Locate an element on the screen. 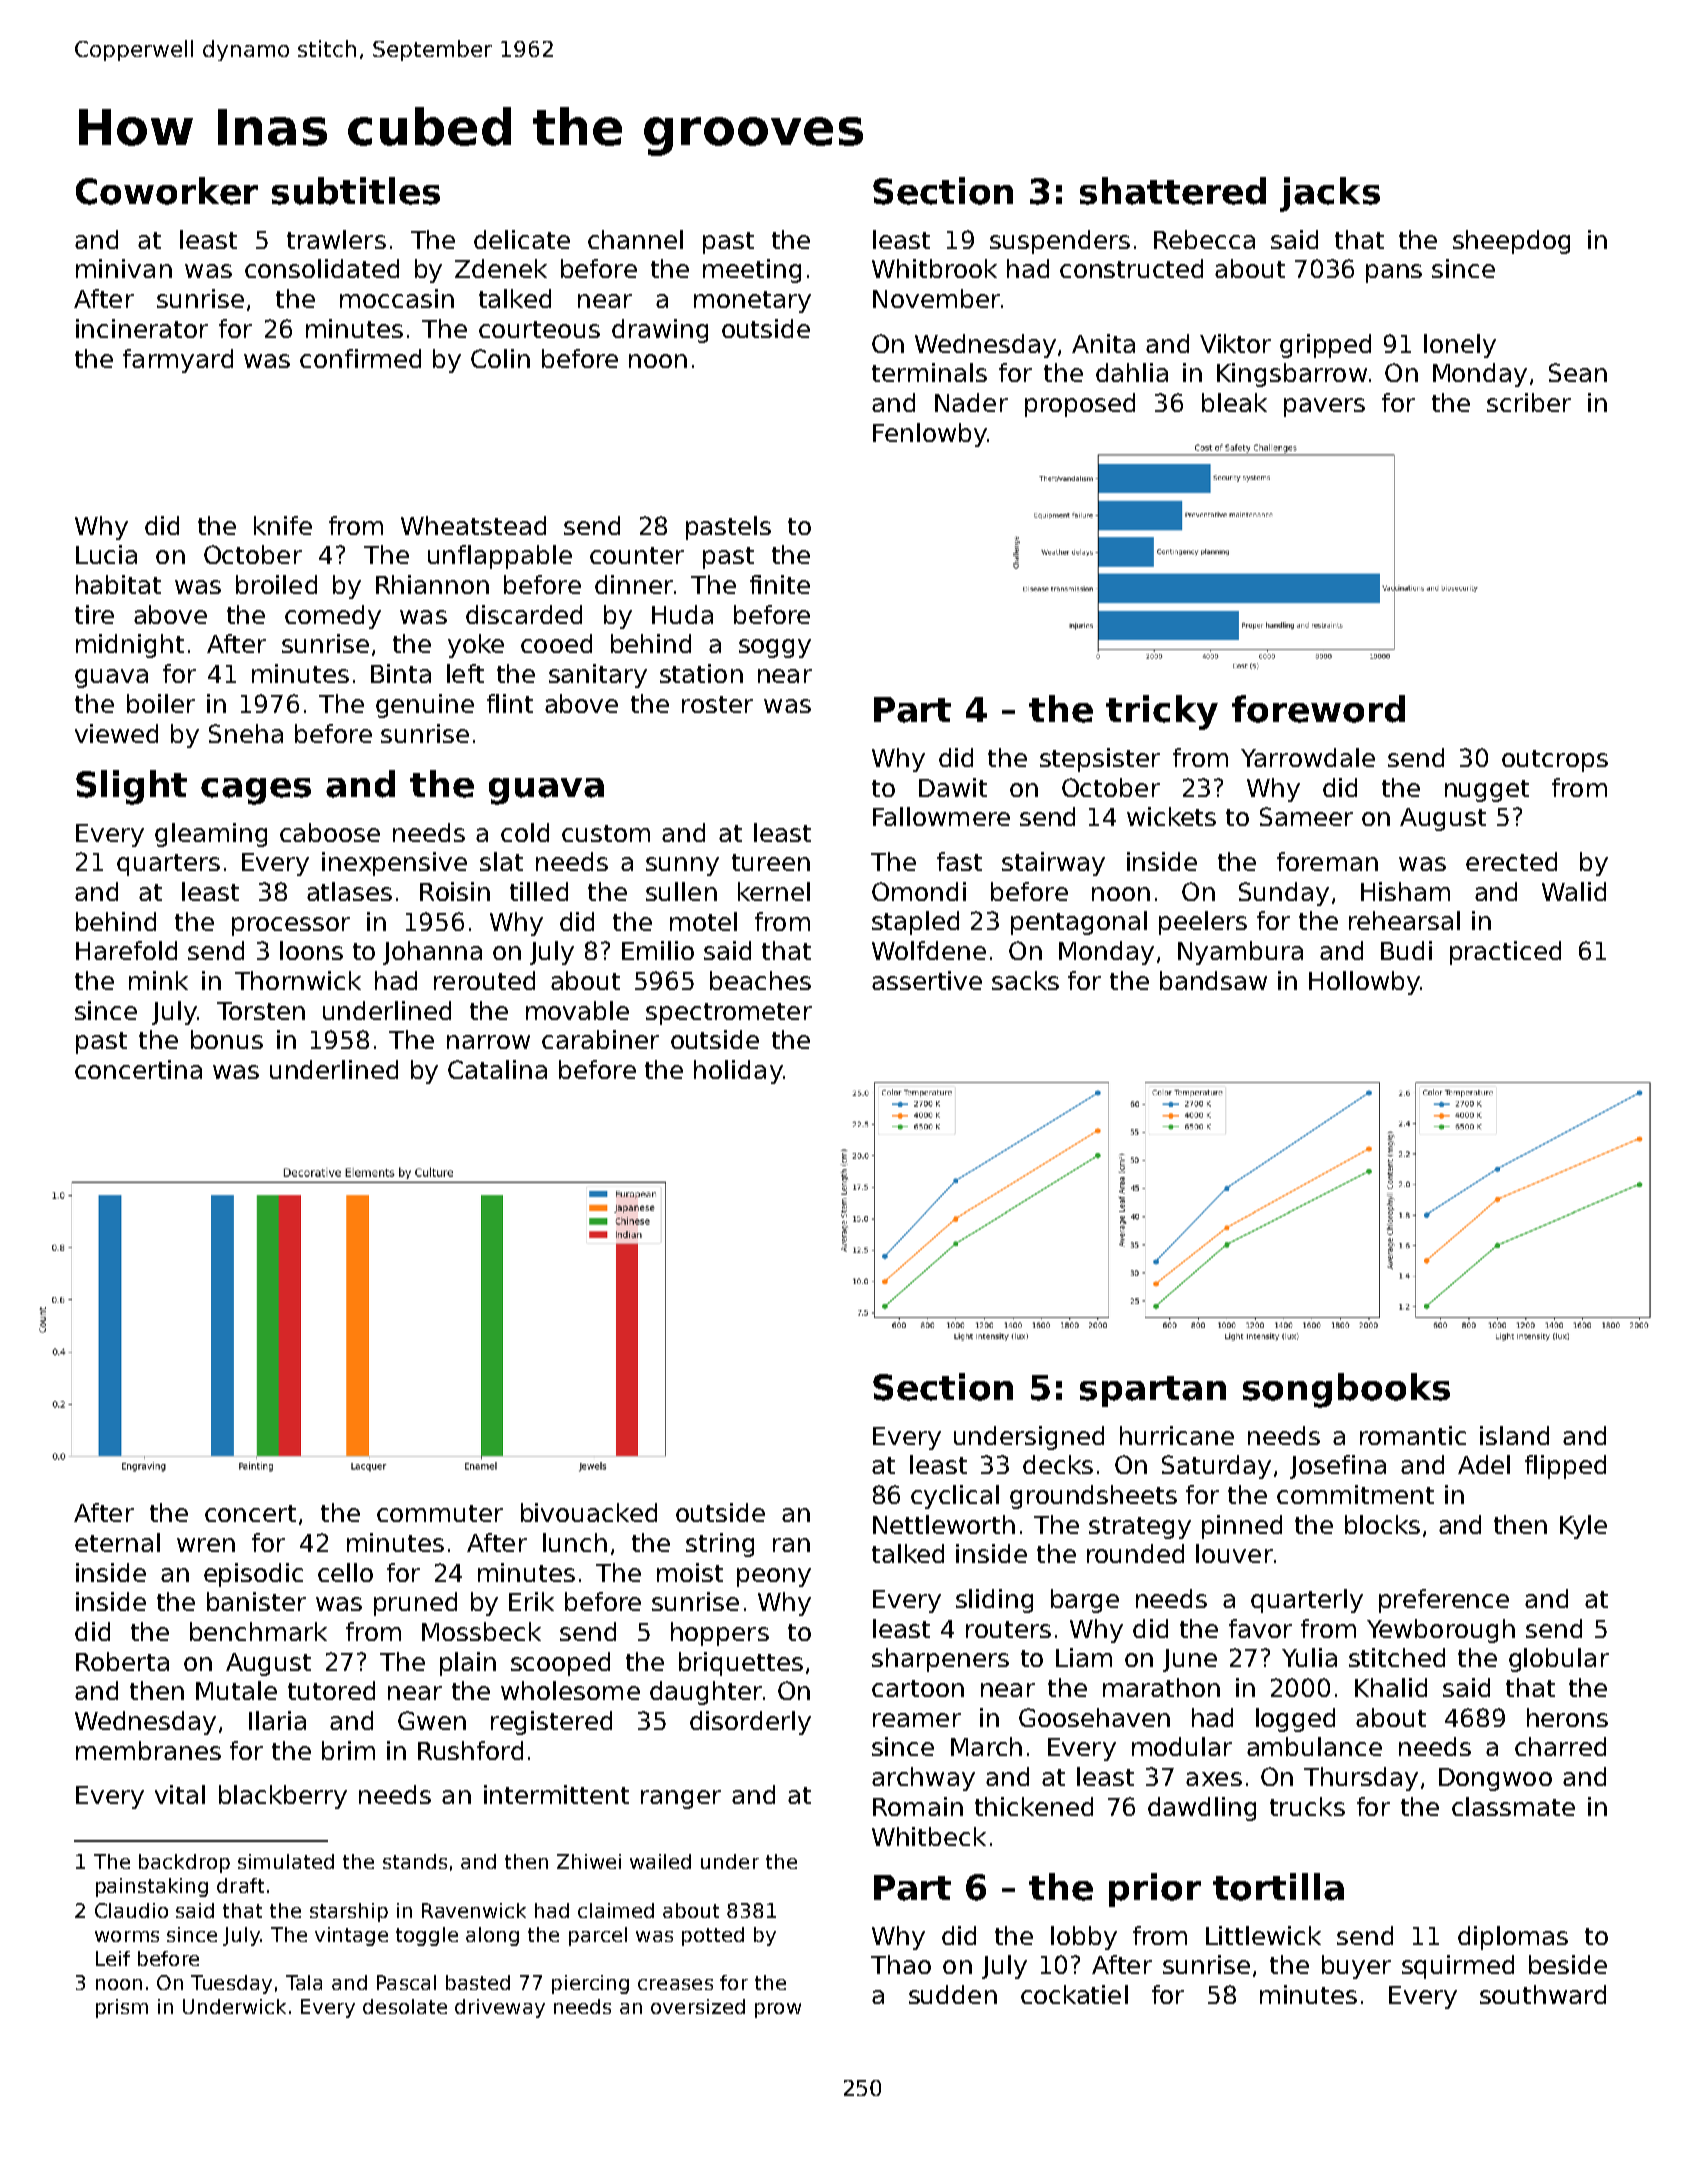 The width and height of the screenshot is (1683, 2178). Coworker is located at coordinates (167, 191).
